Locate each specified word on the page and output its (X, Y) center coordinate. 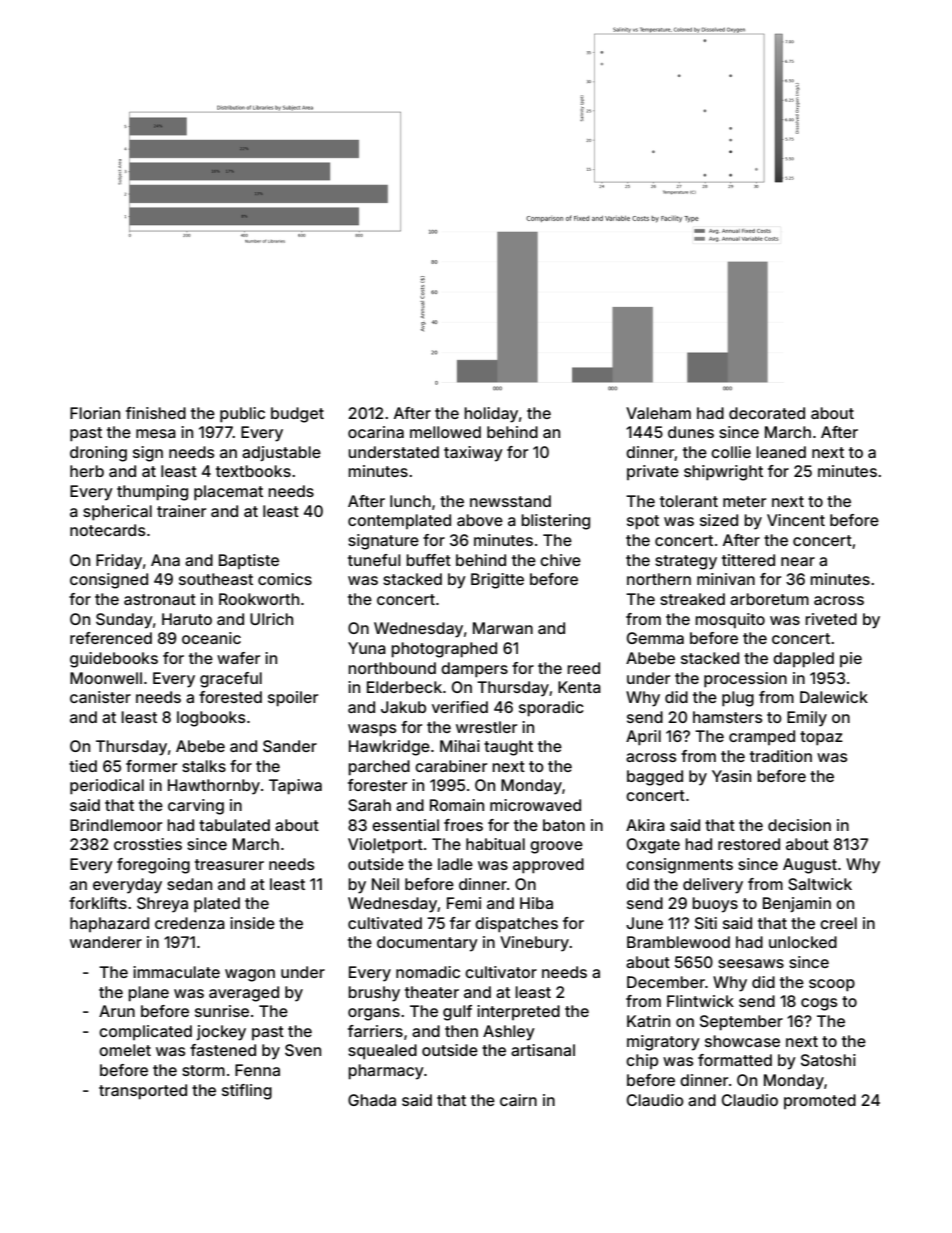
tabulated (234, 825)
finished (156, 413)
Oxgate (653, 846)
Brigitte (497, 581)
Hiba (536, 903)
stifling (247, 1092)
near (798, 561)
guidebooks (114, 660)
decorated (767, 413)
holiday (491, 415)
